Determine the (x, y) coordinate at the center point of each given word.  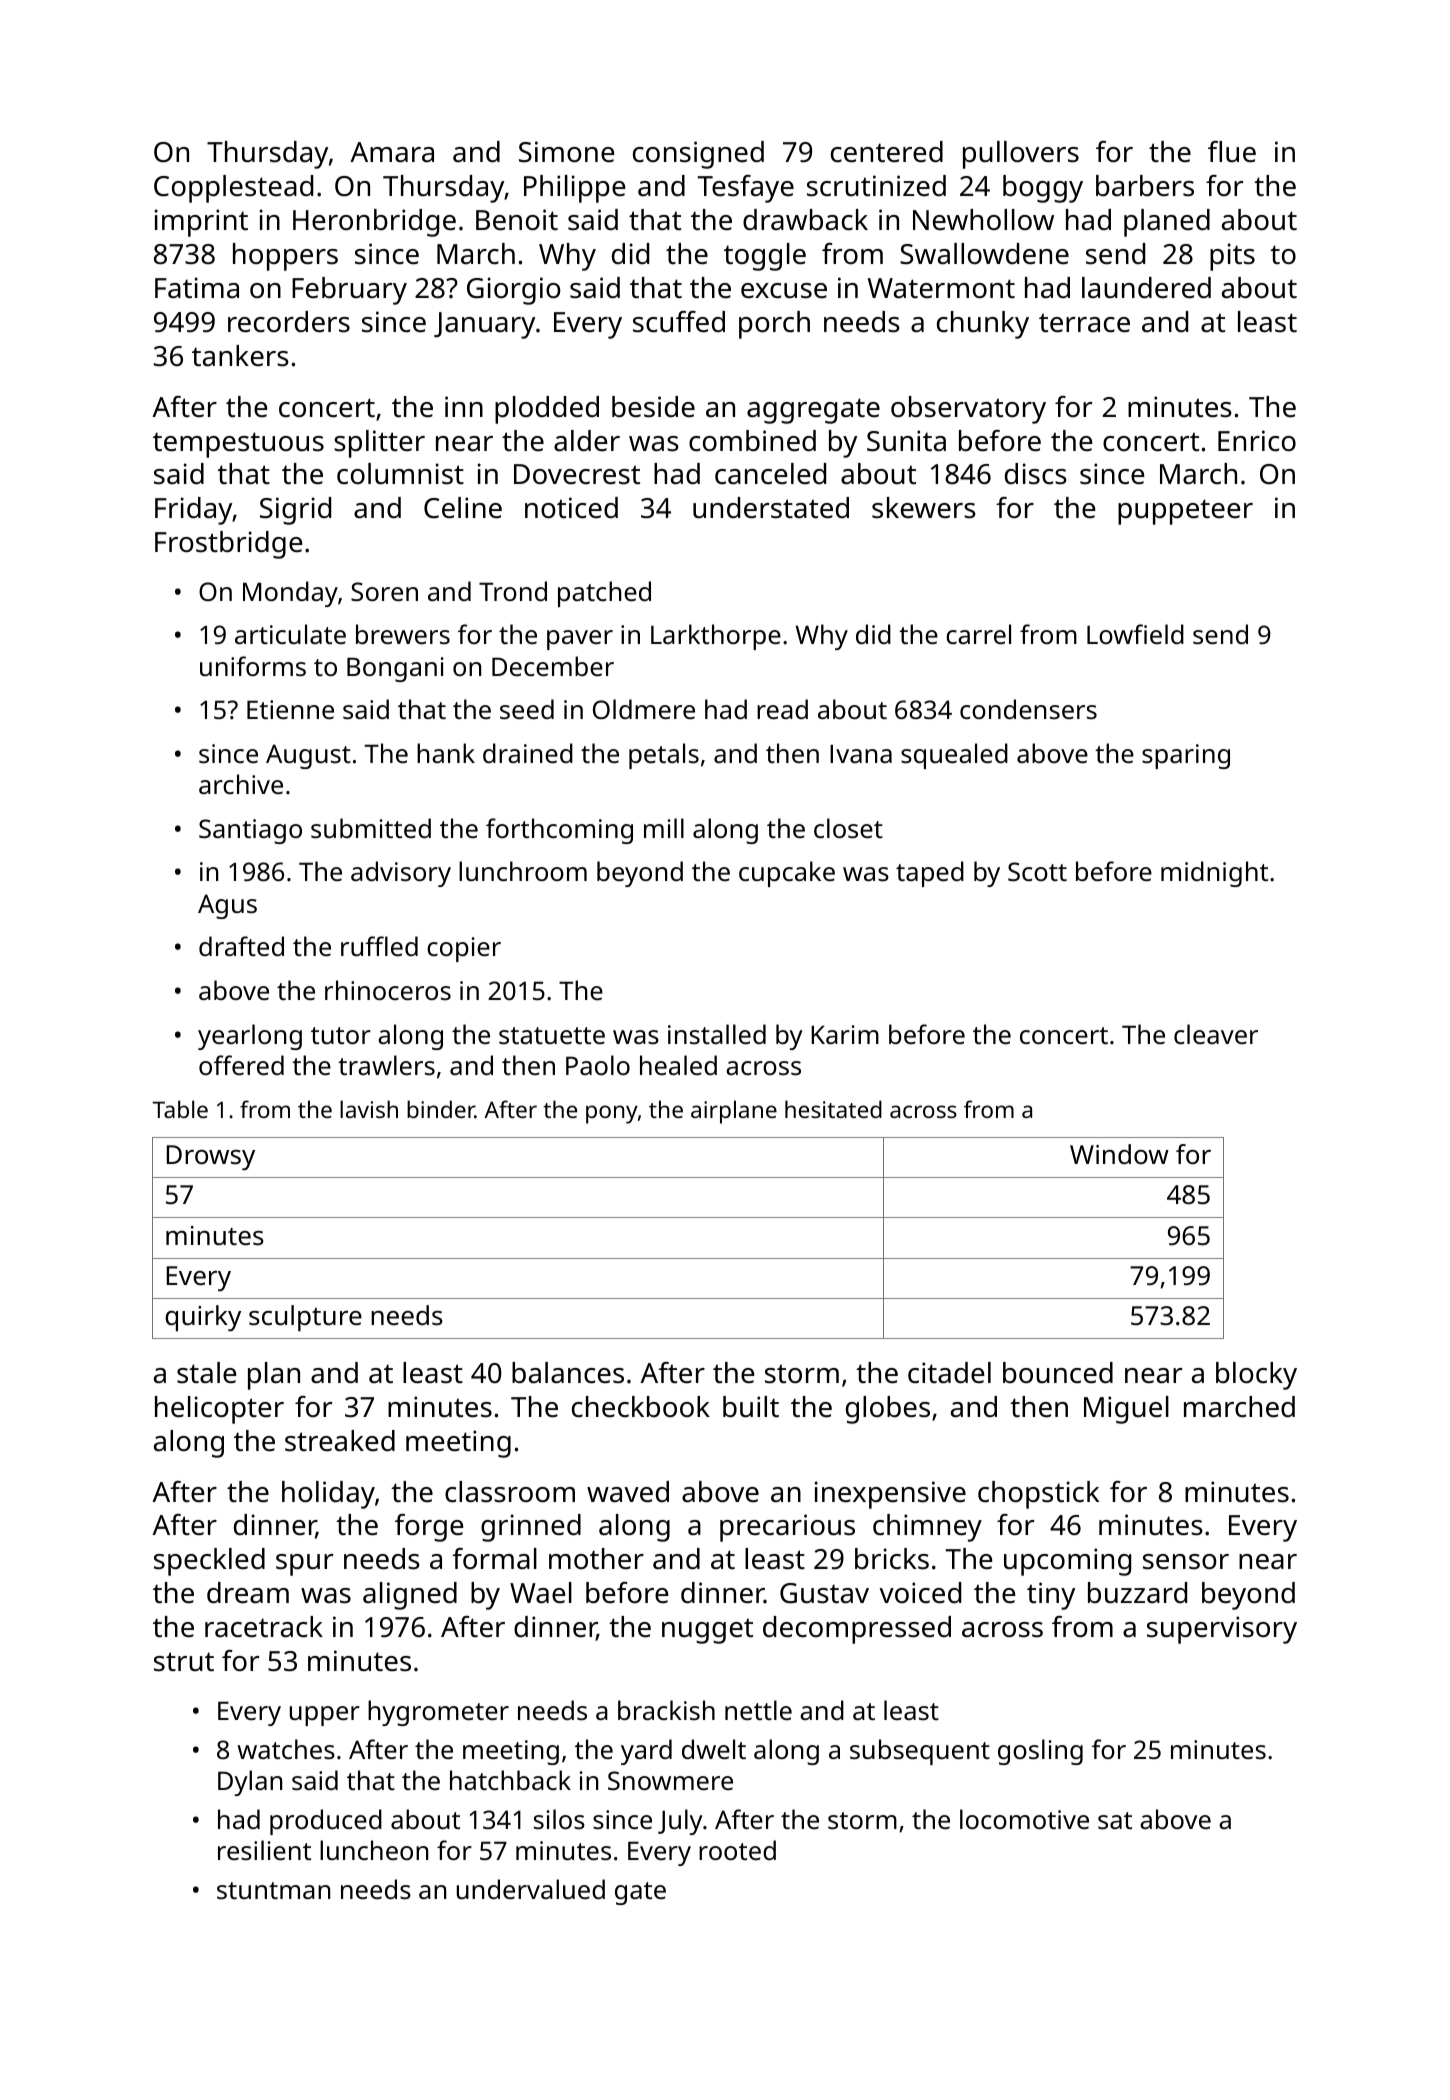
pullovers (1021, 155)
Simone (567, 152)
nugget (707, 1631)
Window (1119, 1154)
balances (568, 1373)
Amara (392, 152)
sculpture (305, 1318)
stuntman (273, 1891)
